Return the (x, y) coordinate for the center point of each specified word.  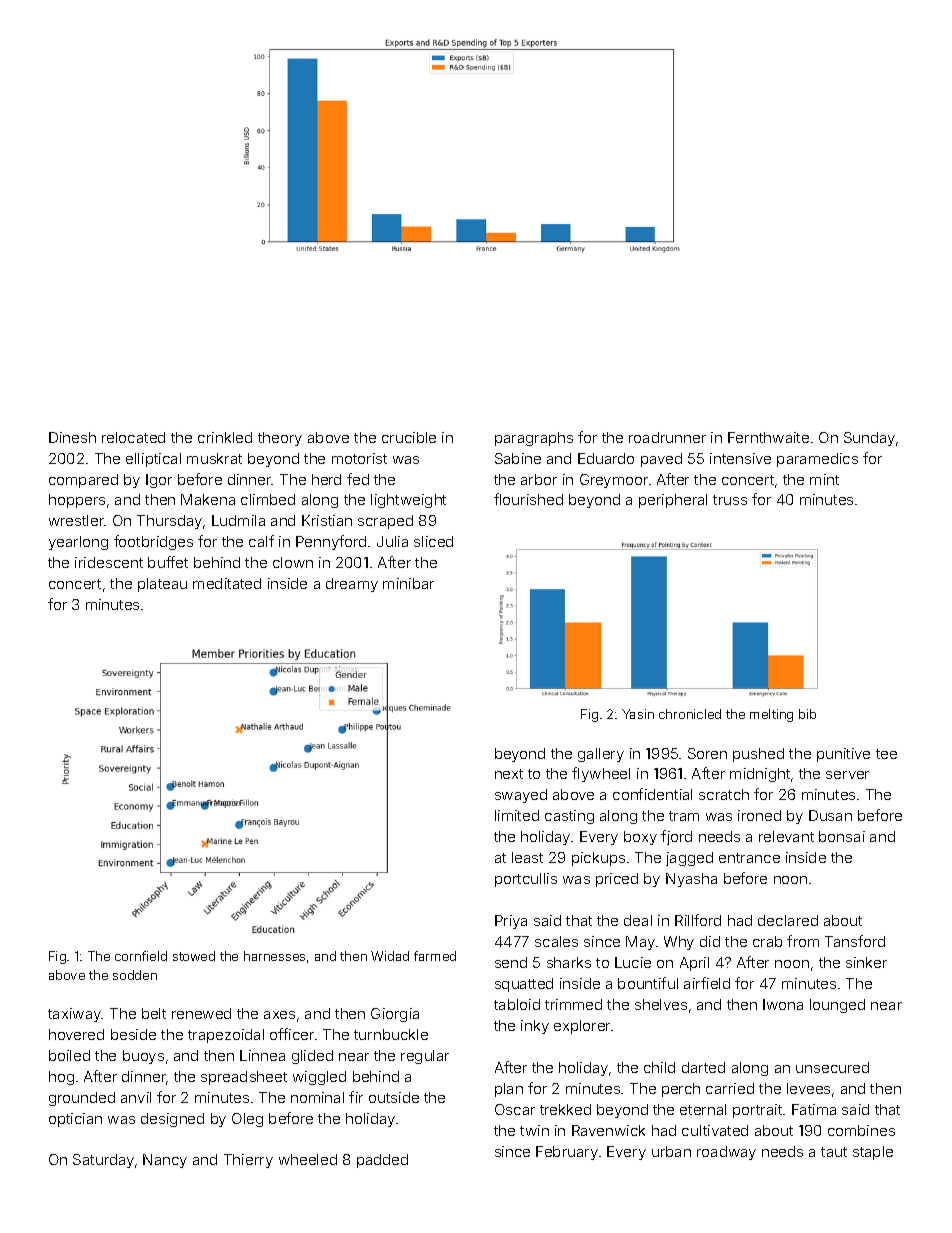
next (509, 774)
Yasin (638, 714)
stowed (194, 956)
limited (517, 815)
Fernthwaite (768, 437)
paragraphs (534, 439)
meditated (227, 583)
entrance (749, 858)
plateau (162, 585)
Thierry (248, 1161)
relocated (133, 437)
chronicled (690, 714)
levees (808, 1088)
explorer (582, 1027)
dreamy (352, 585)
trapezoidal (226, 1036)
